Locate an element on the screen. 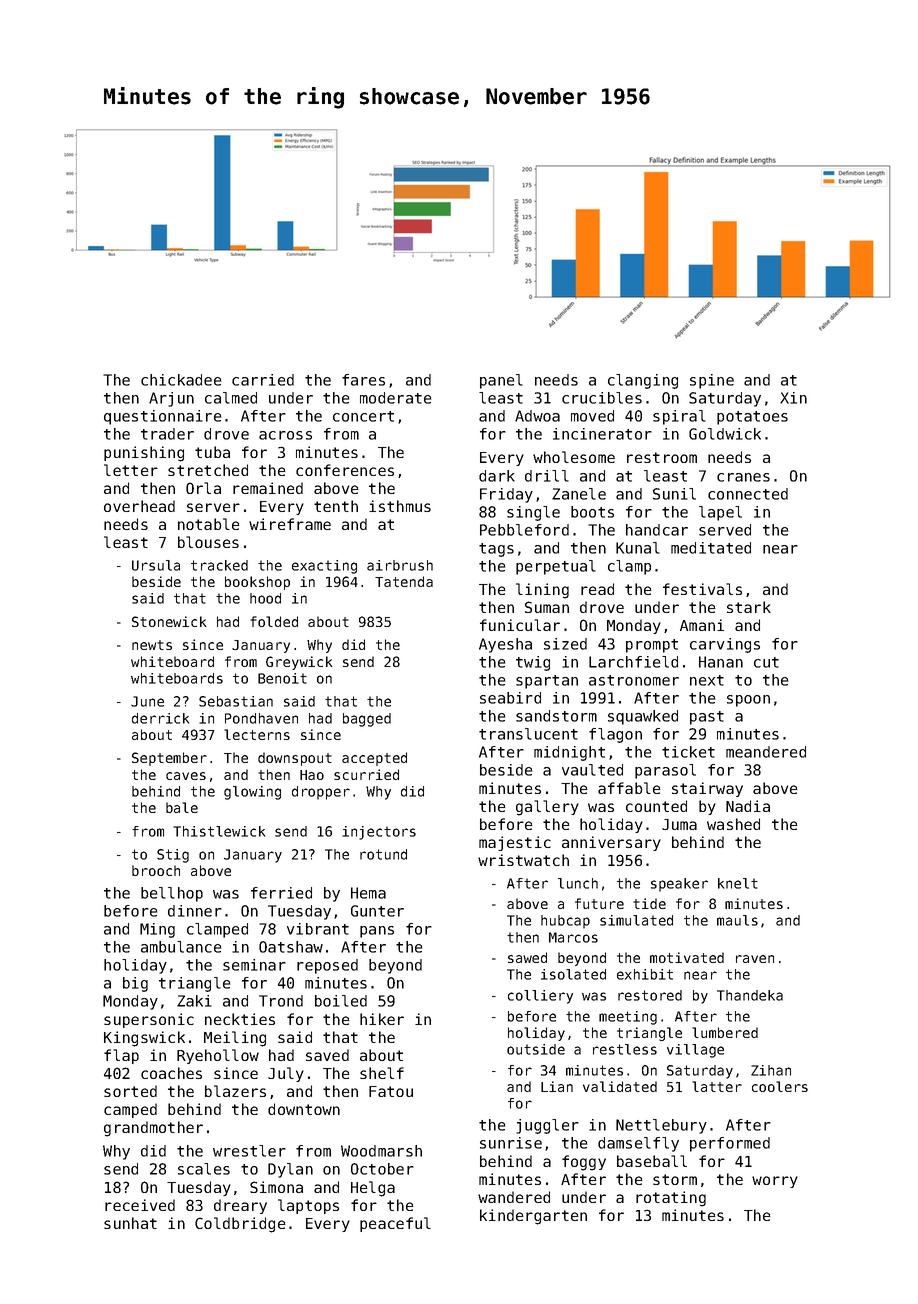 The image size is (918, 1304). Ursula is located at coordinates (156, 565).
